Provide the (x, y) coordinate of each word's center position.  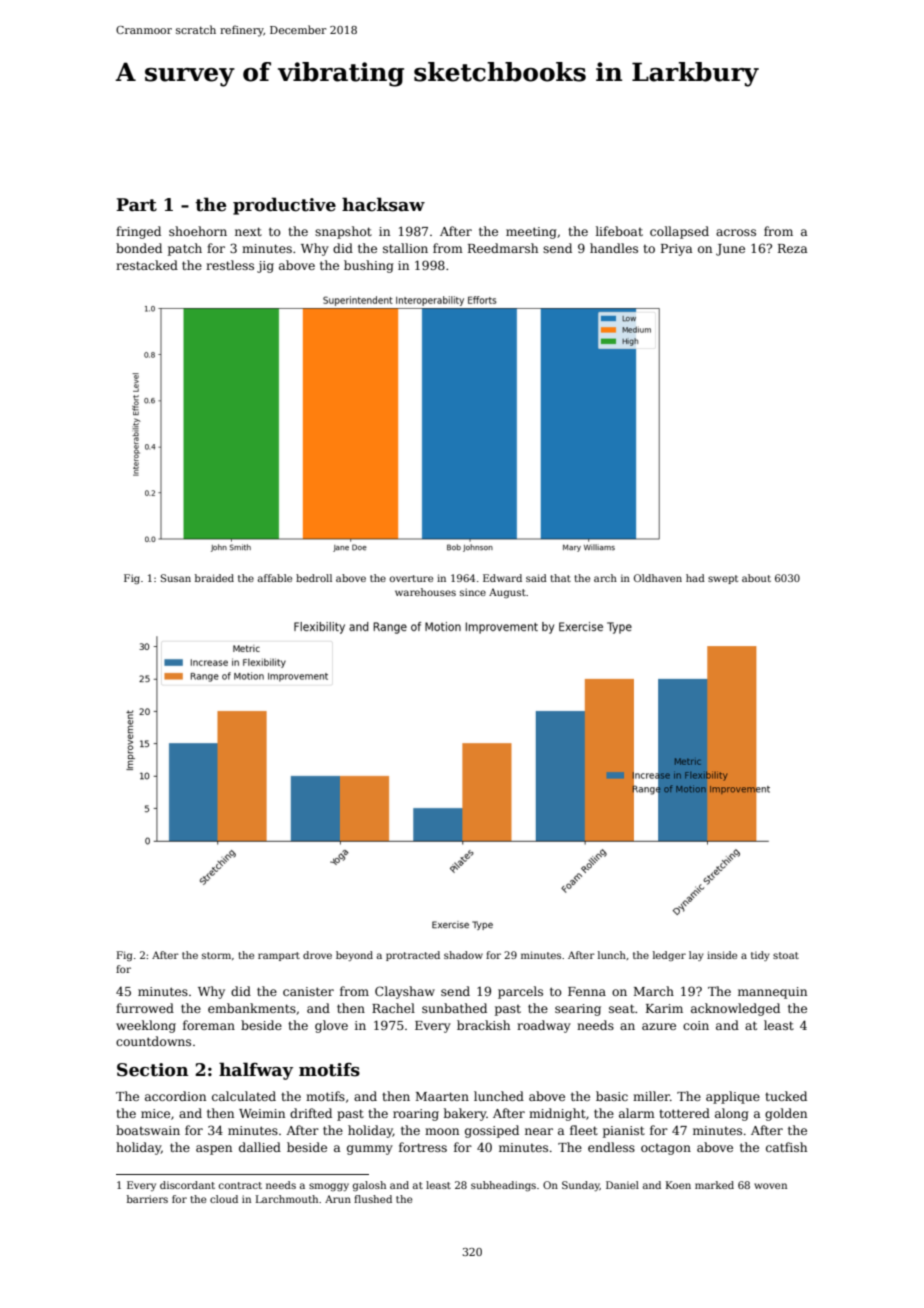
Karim (664, 1008)
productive (284, 206)
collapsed (679, 232)
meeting (531, 233)
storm (216, 955)
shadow (463, 955)
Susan (176, 578)
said (536, 578)
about (756, 578)
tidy (760, 956)
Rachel (393, 1008)
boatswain (148, 1130)
